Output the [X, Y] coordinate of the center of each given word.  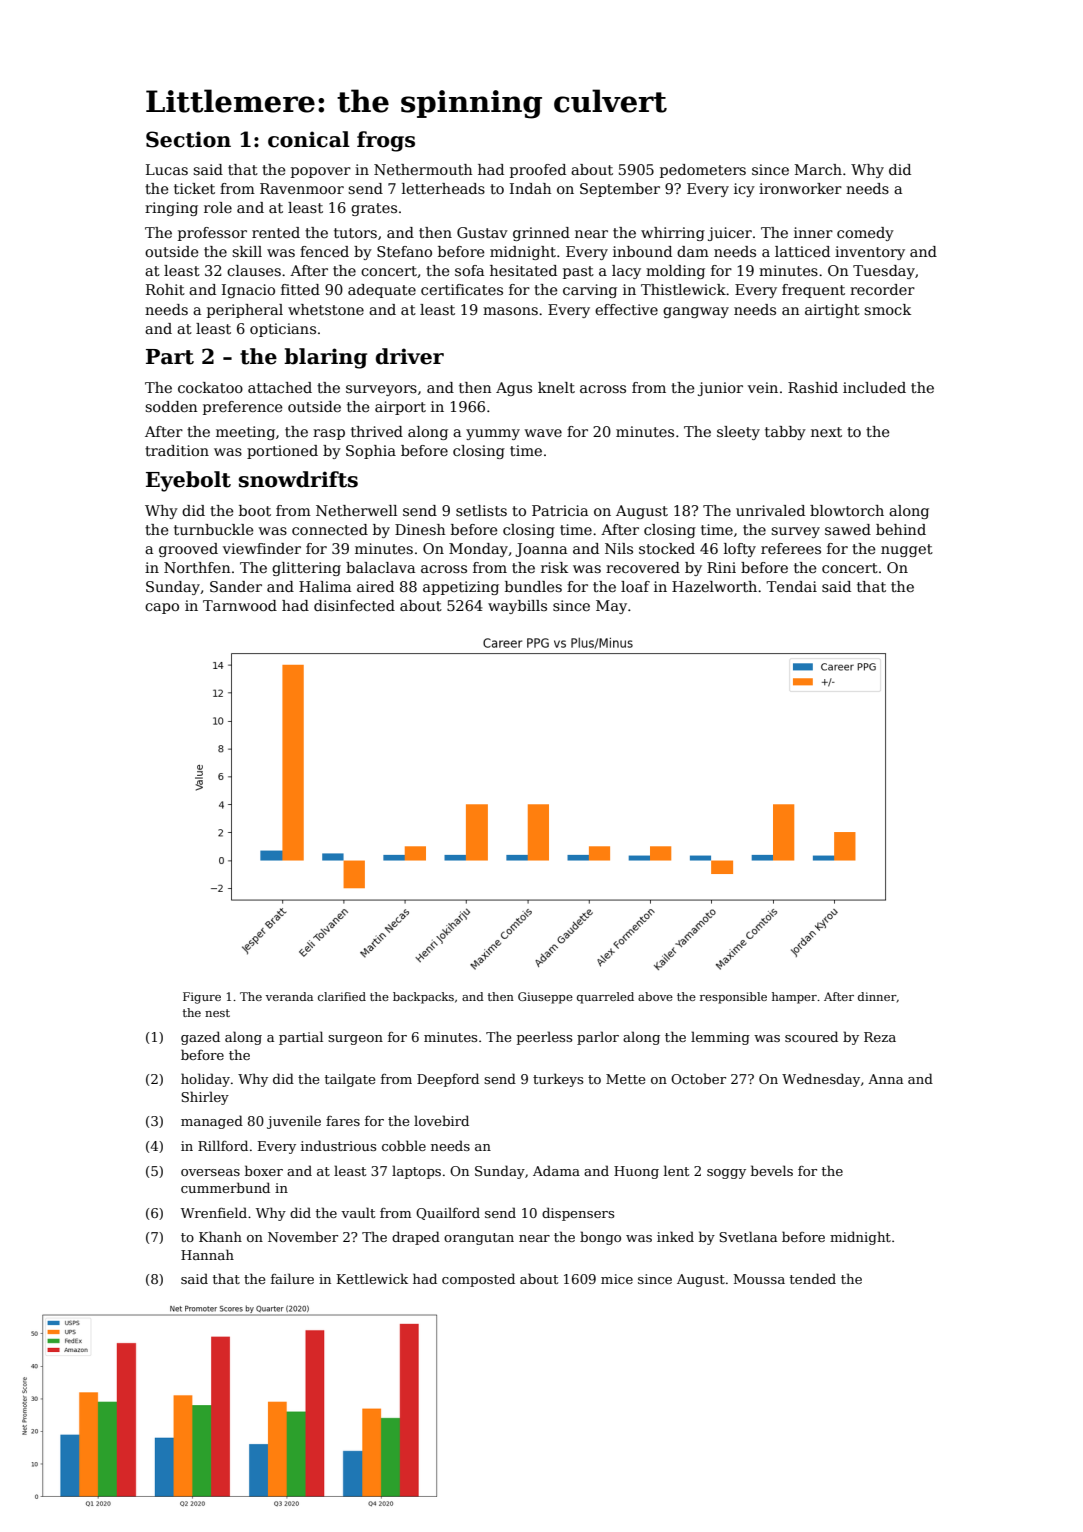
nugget [907, 550]
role [218, 207]
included [874, 387]
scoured [811, 1036]
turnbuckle [213, 529]
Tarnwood [240, 605]
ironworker [800, 188]
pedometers [703, 171]
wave [543, 433]
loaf [635, 586]
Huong [636, 1172]
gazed [200, 1038]
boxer [264, 1170]
